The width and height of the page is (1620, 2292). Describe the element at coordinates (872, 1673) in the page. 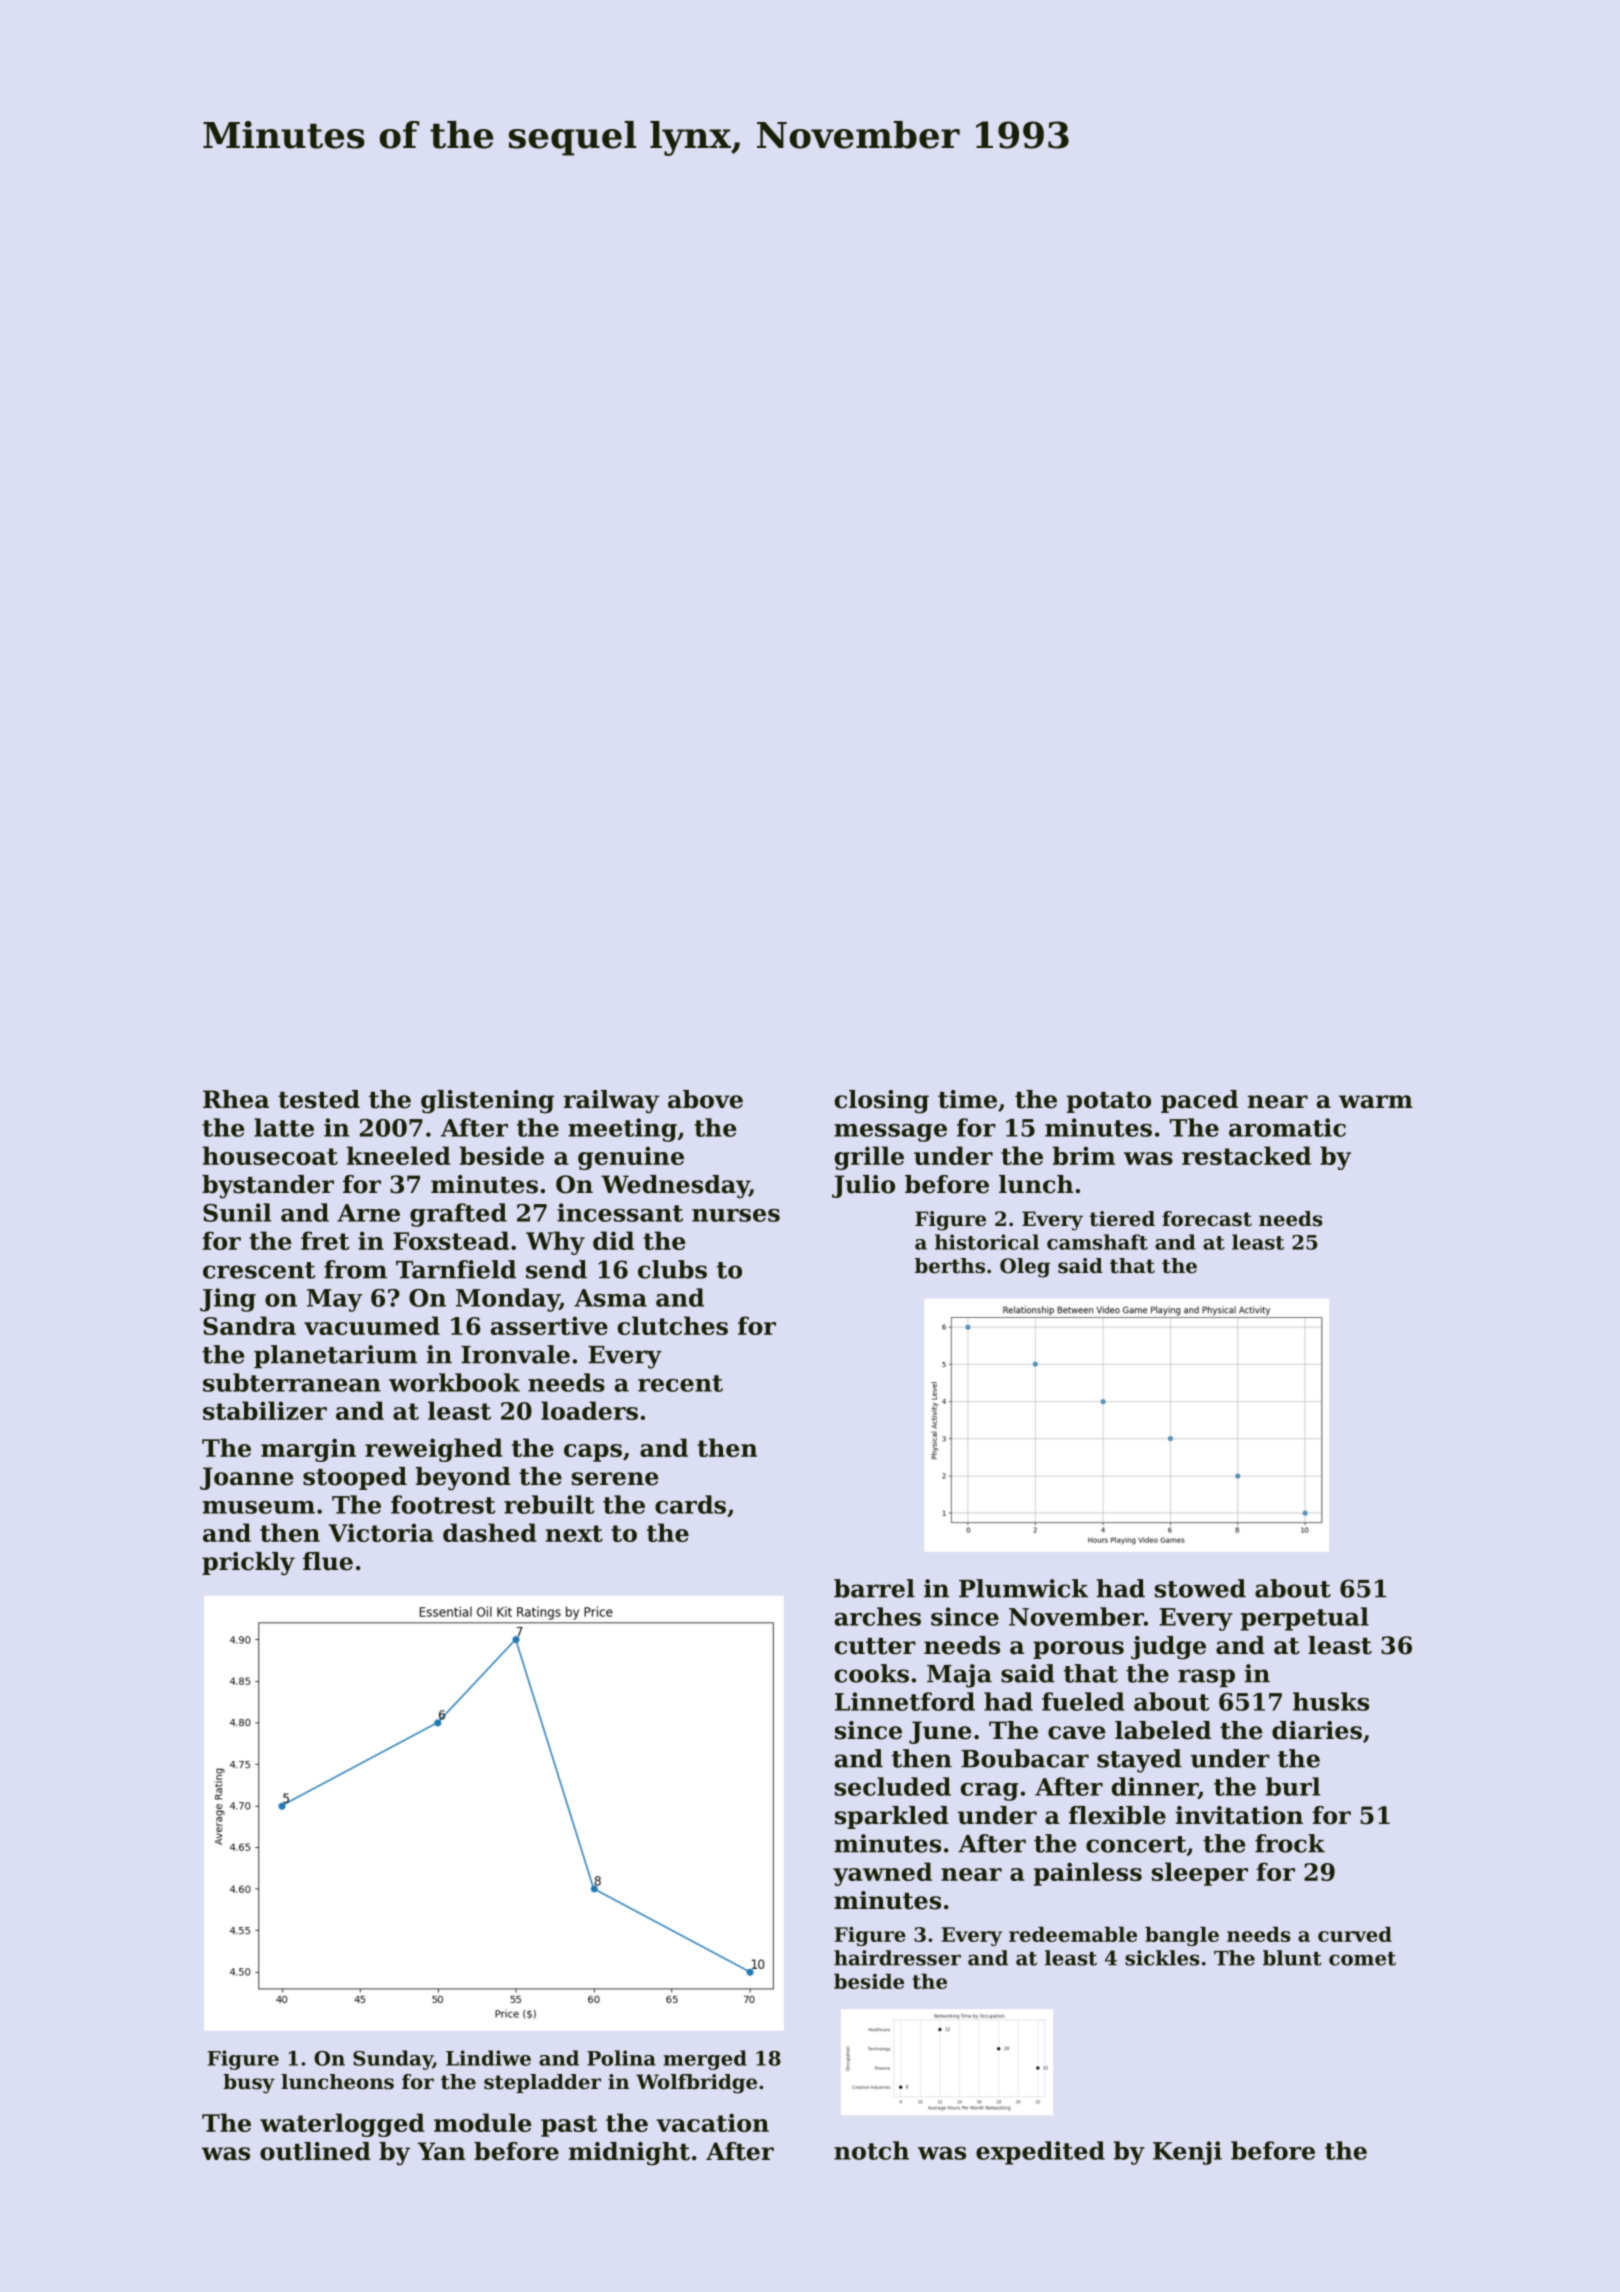

I see `cooks` at that location.
